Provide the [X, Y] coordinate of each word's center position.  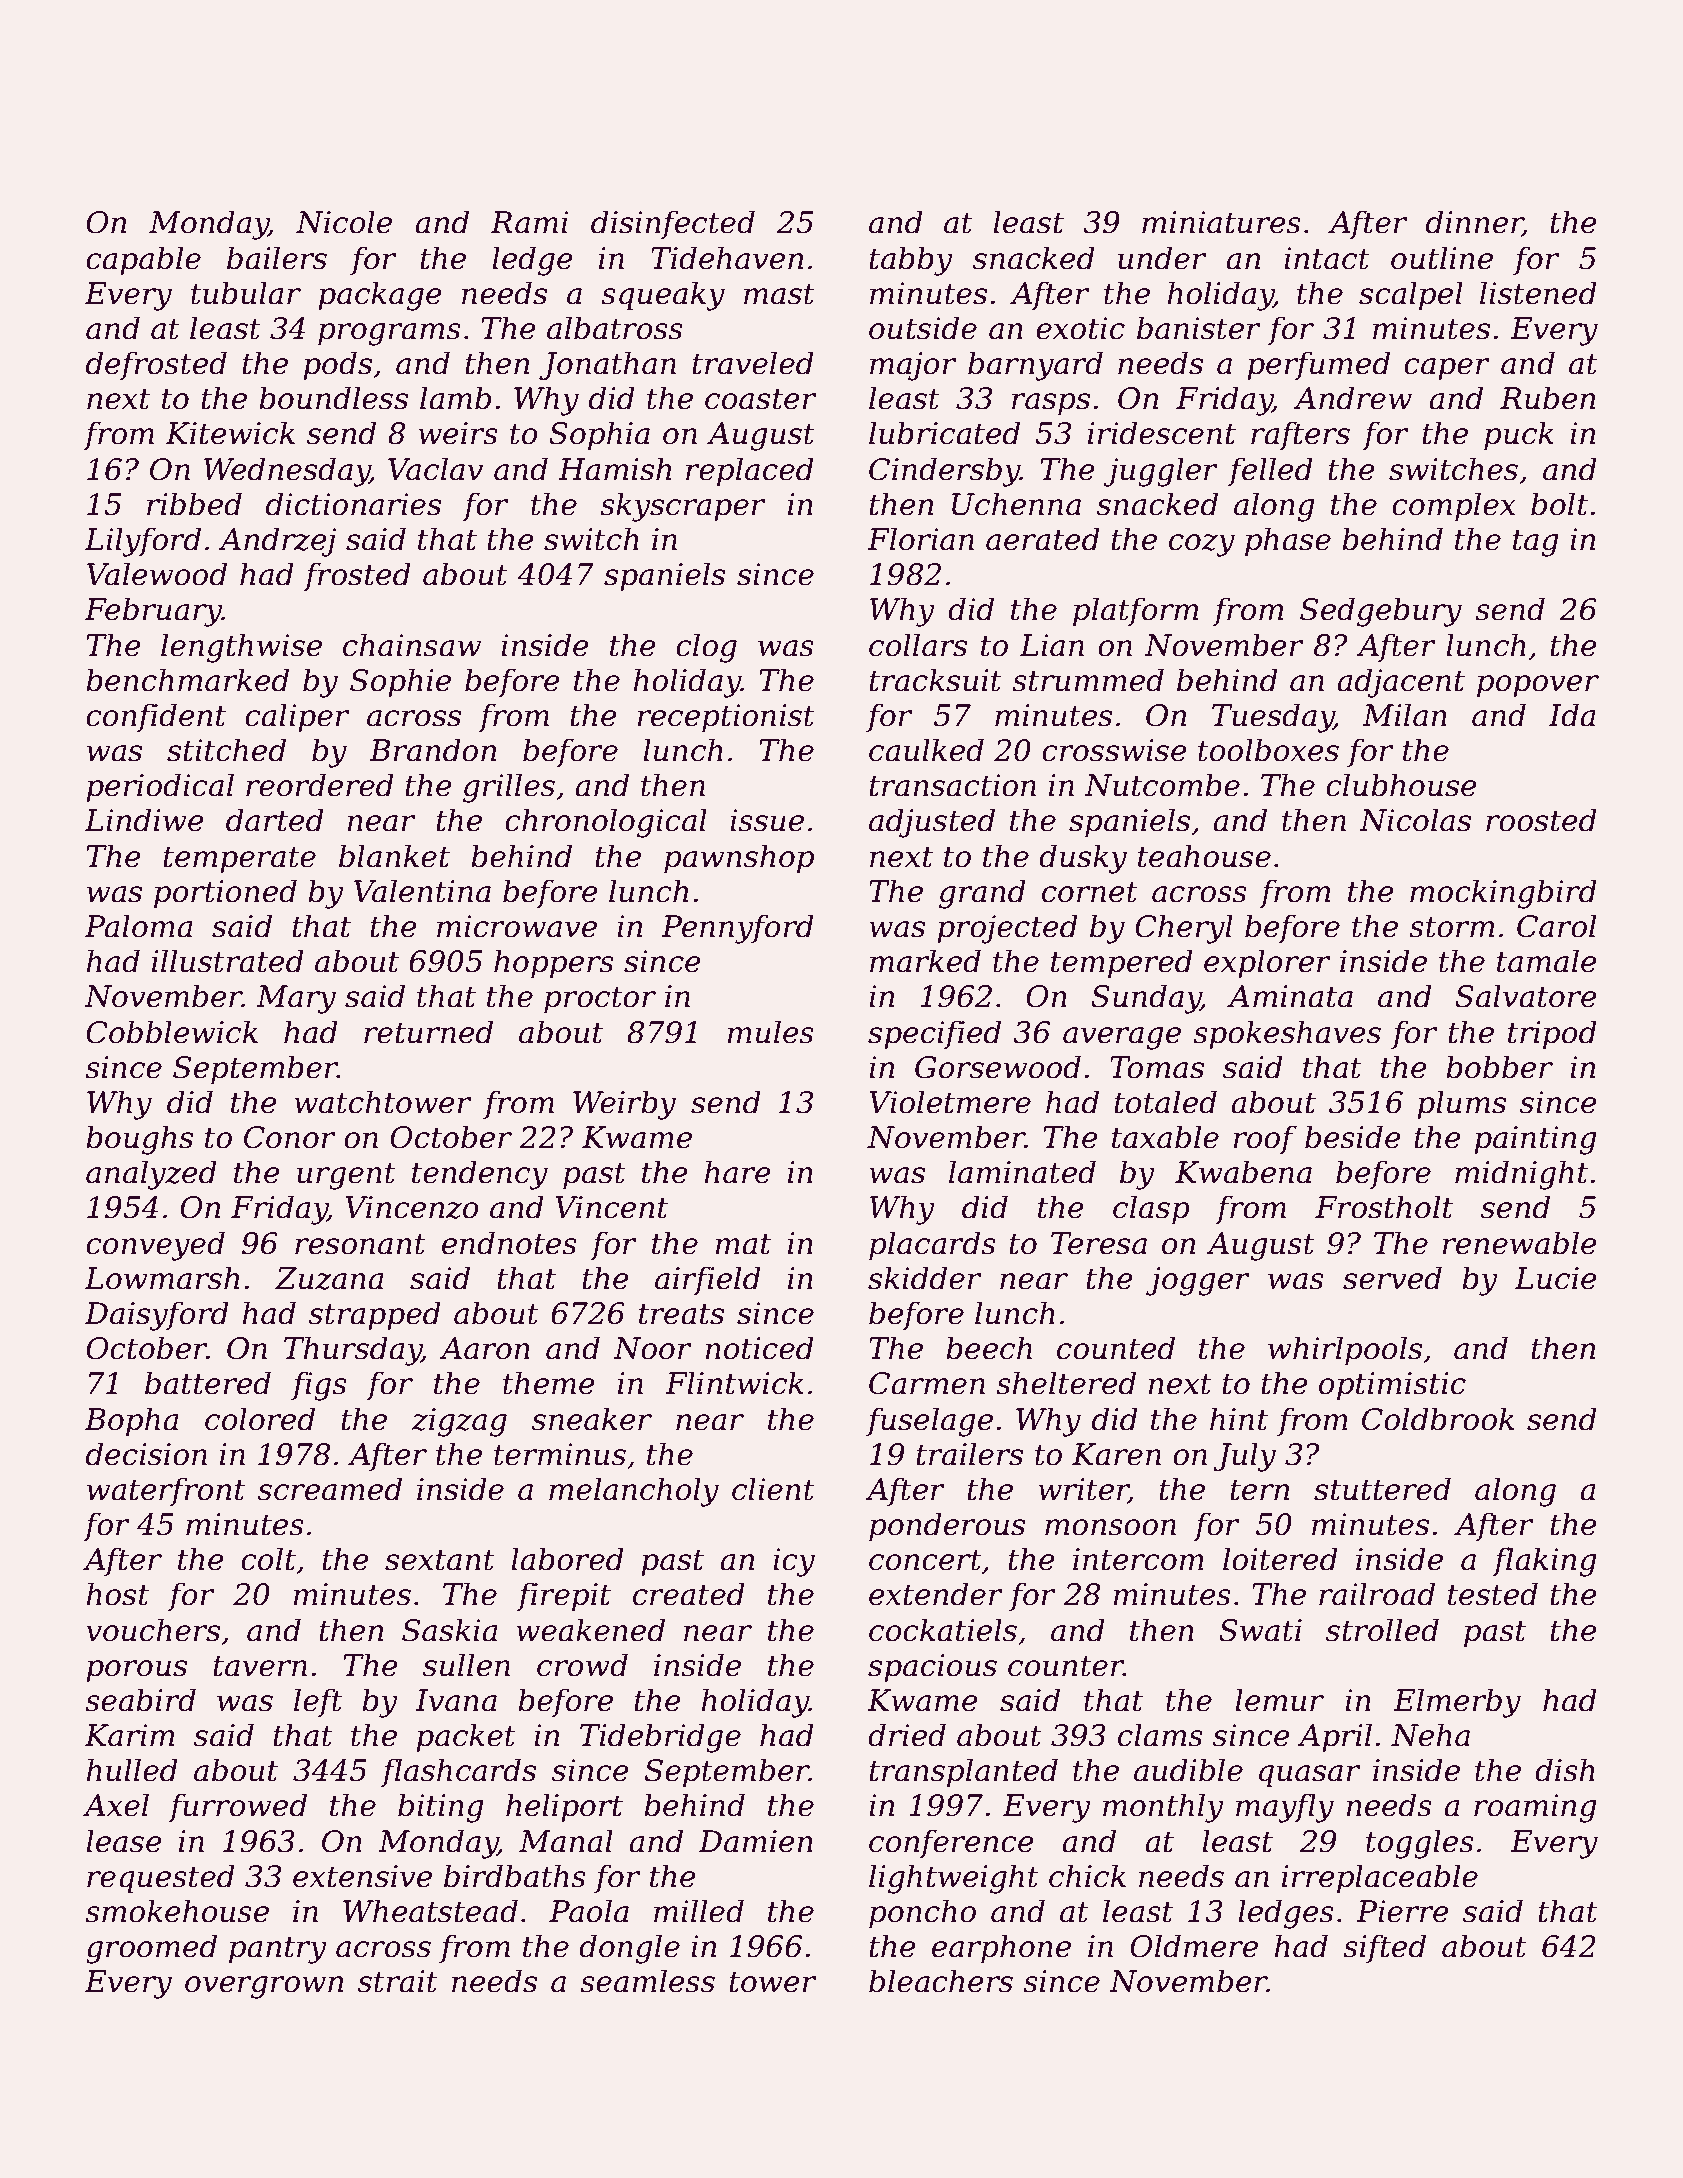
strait [398, 1981]
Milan [1404, 715]
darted [275, 820]
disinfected [673, 224]
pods [337, 365]
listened [1538, 293]
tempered [1122, 963]
